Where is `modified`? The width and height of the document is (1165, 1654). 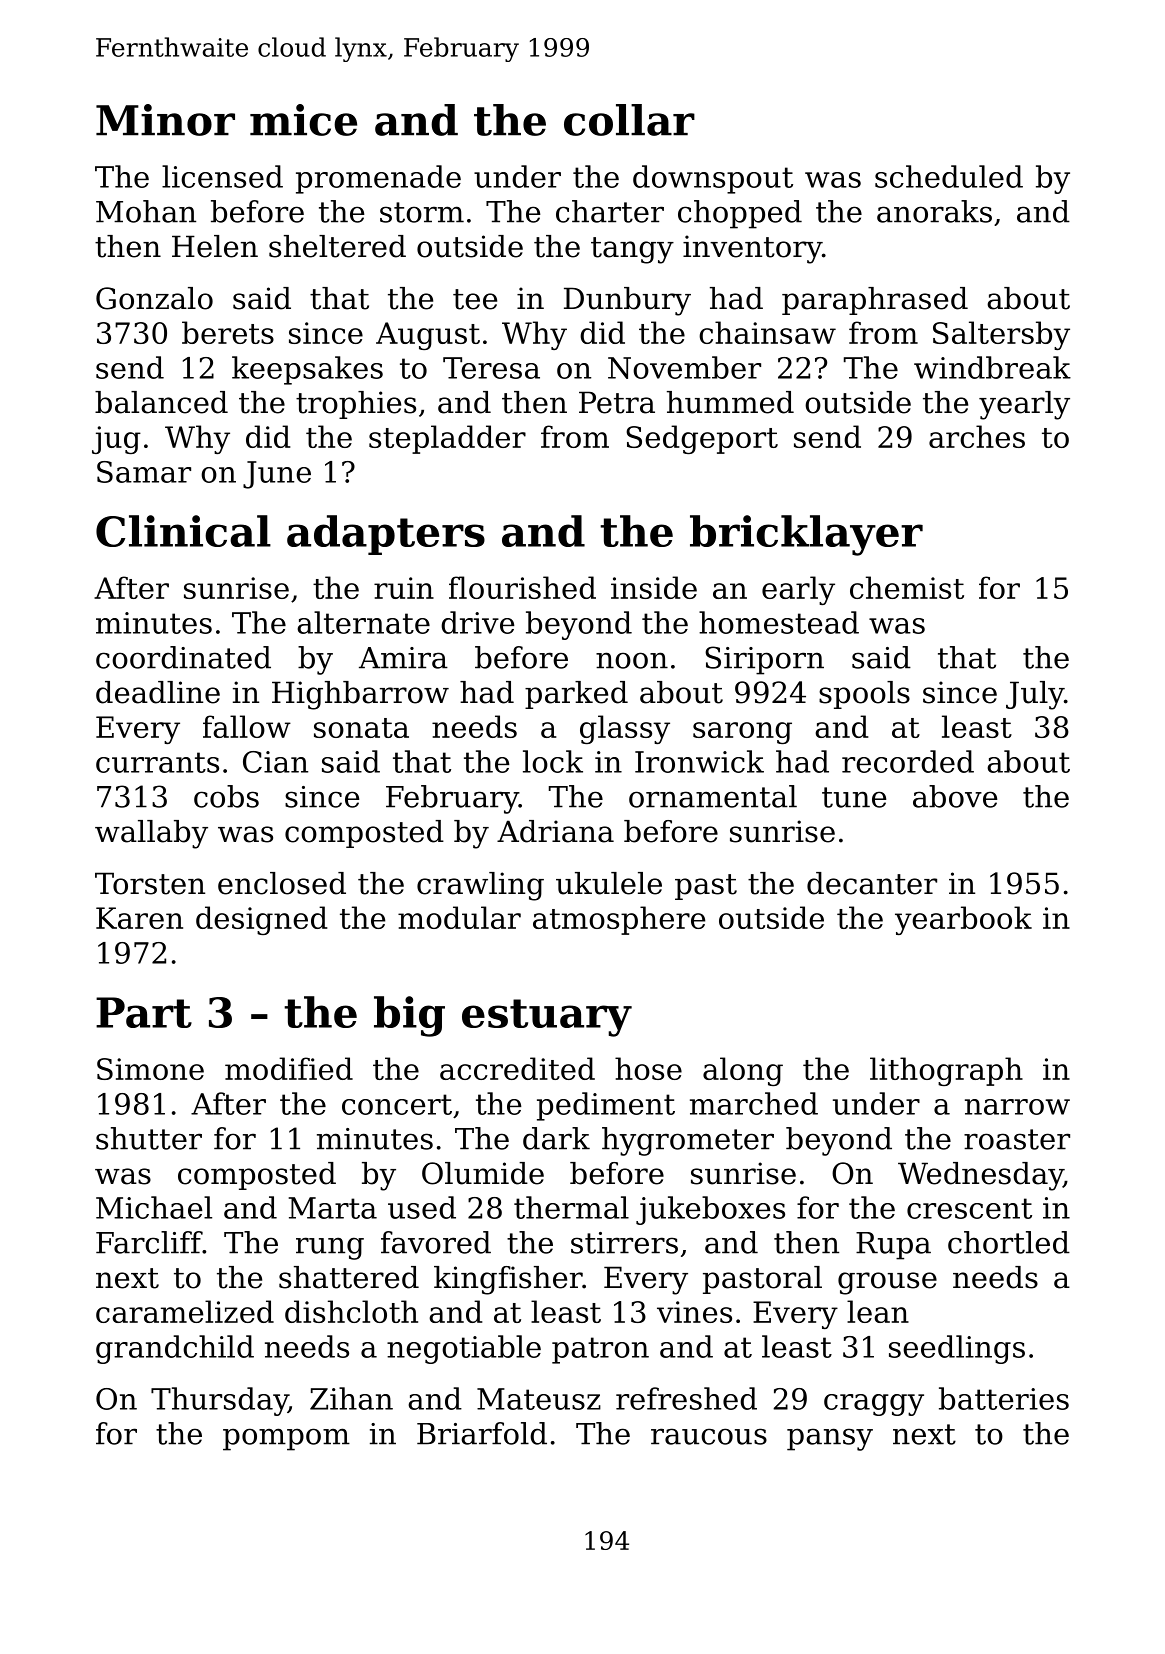
modified is located at coordinates (289, 1068).
